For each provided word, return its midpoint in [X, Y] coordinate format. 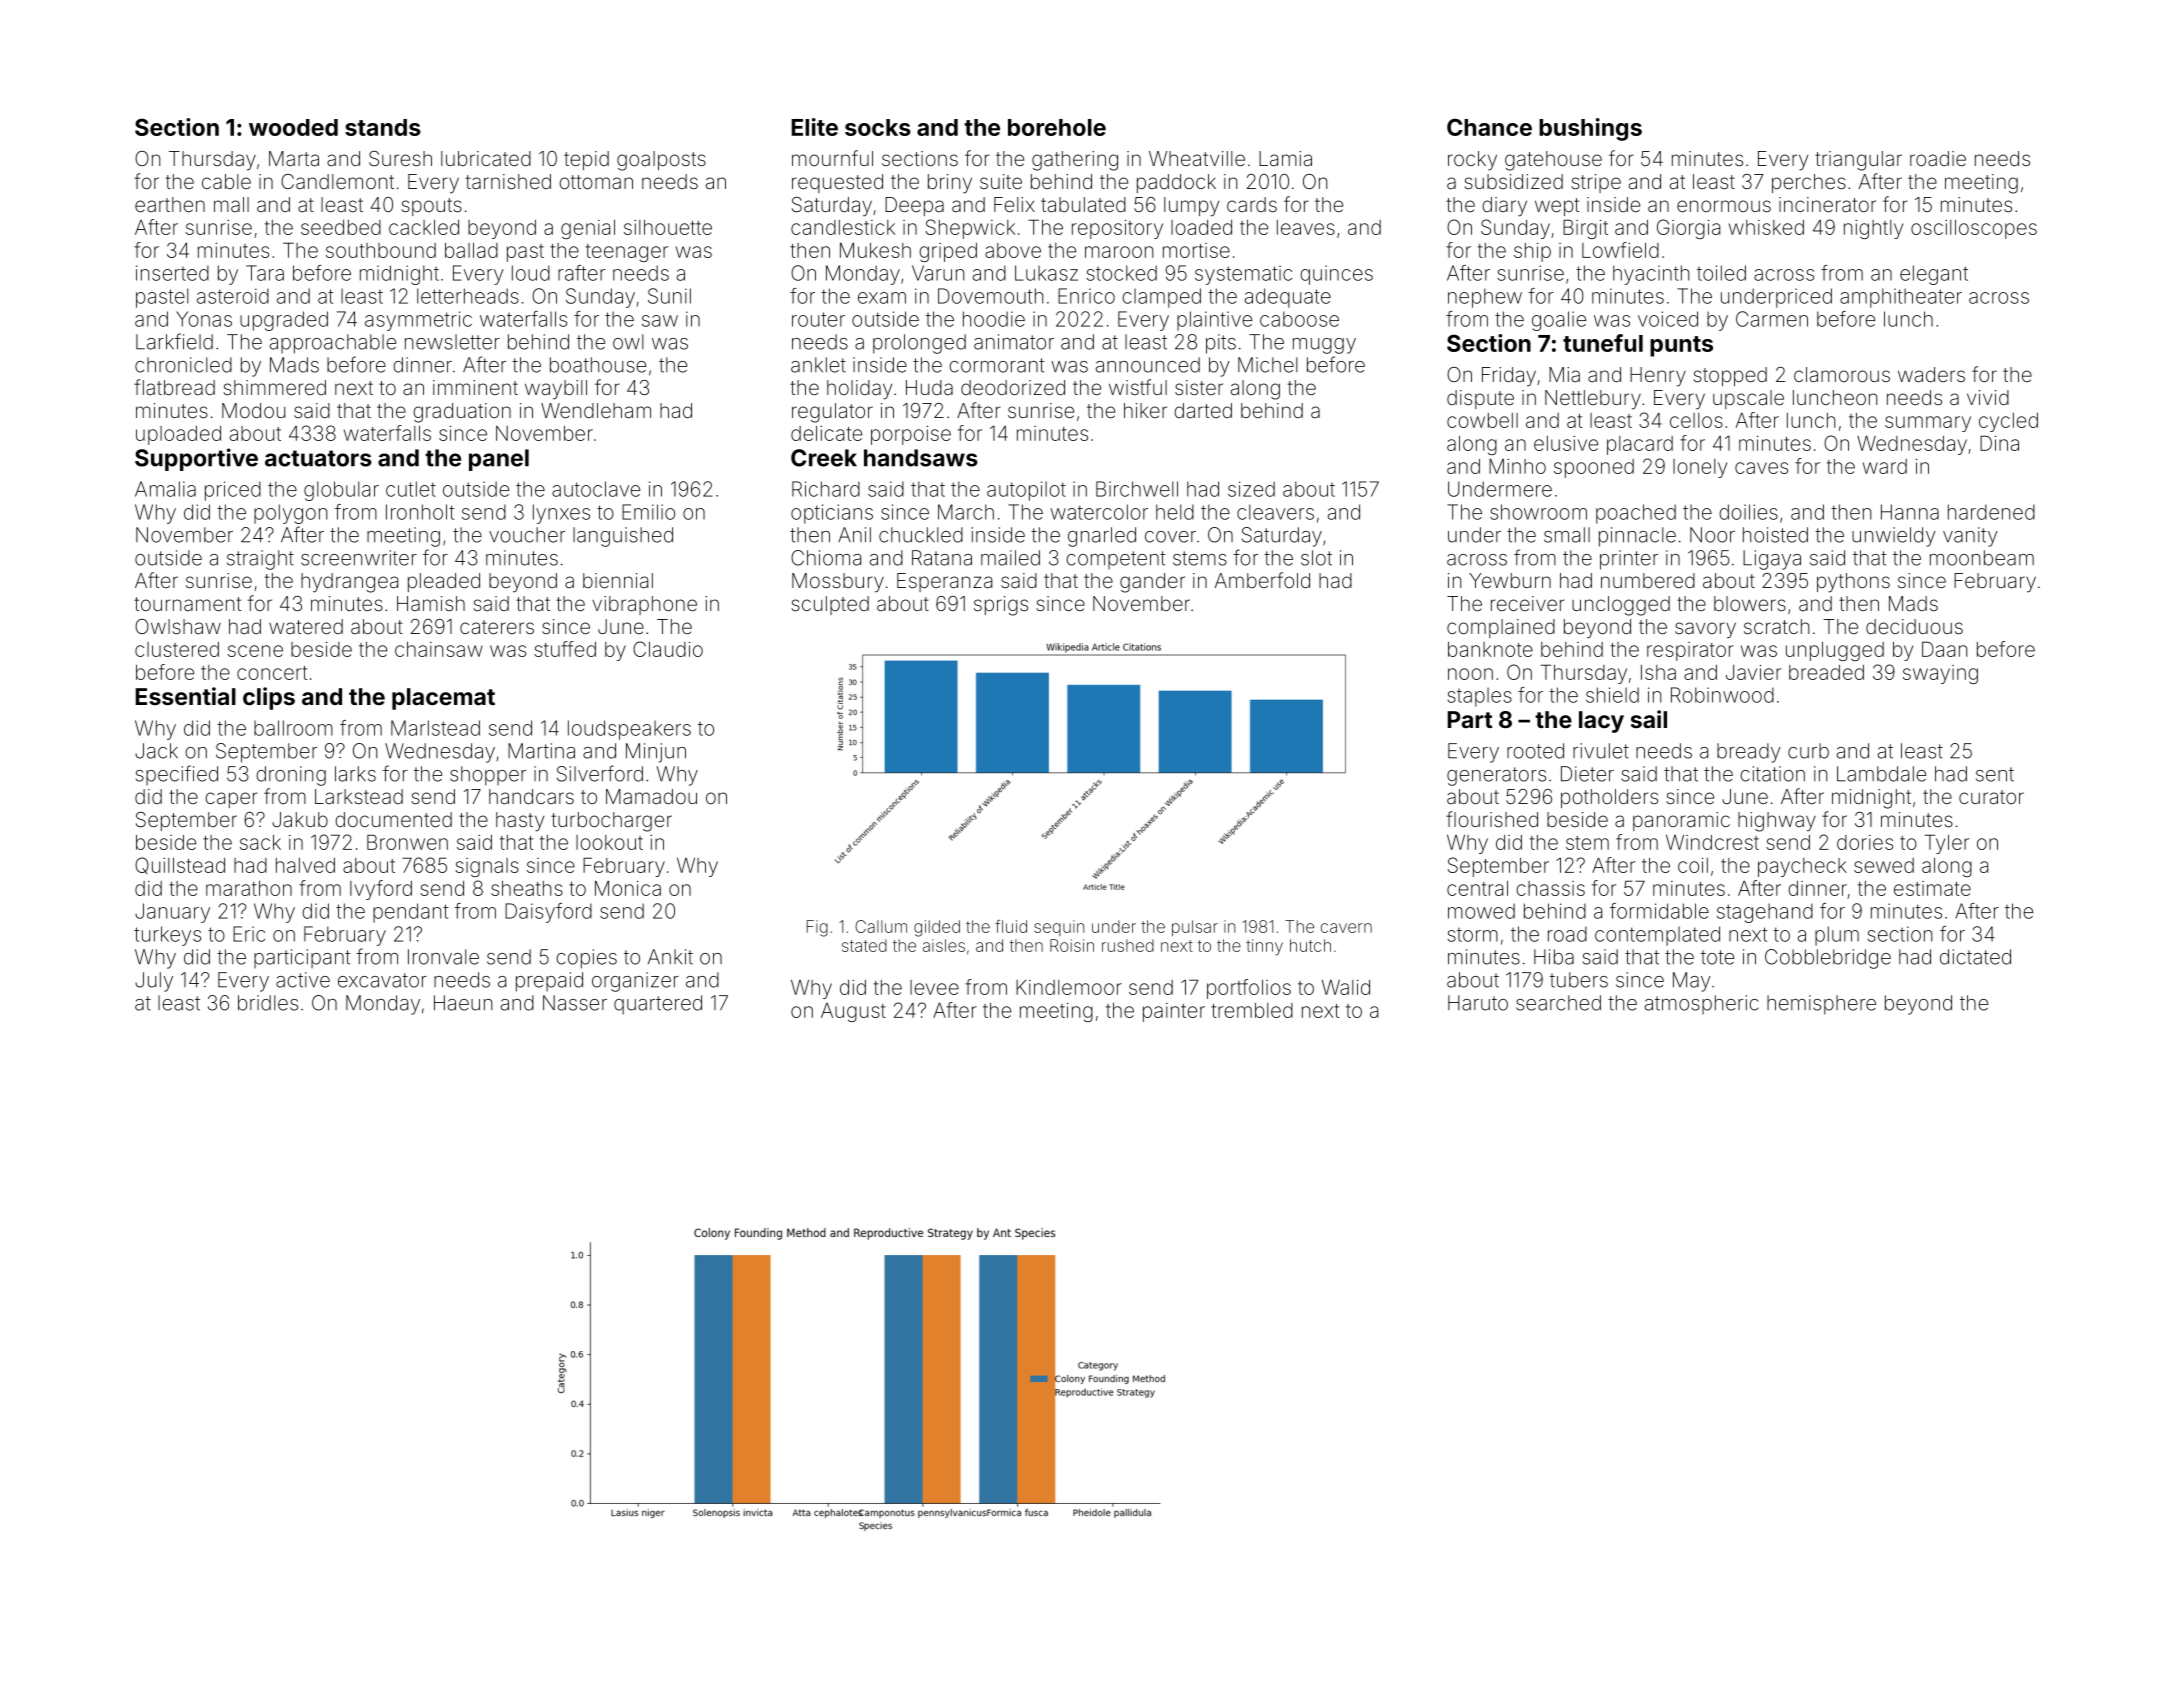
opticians [832, 514]
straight [260, 560]
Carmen [1772, 319]
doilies [1748, 512]
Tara [265, 273]
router [818, 319]
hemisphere [1821, 1005]
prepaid [549, 982]
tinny [1264, 947]
